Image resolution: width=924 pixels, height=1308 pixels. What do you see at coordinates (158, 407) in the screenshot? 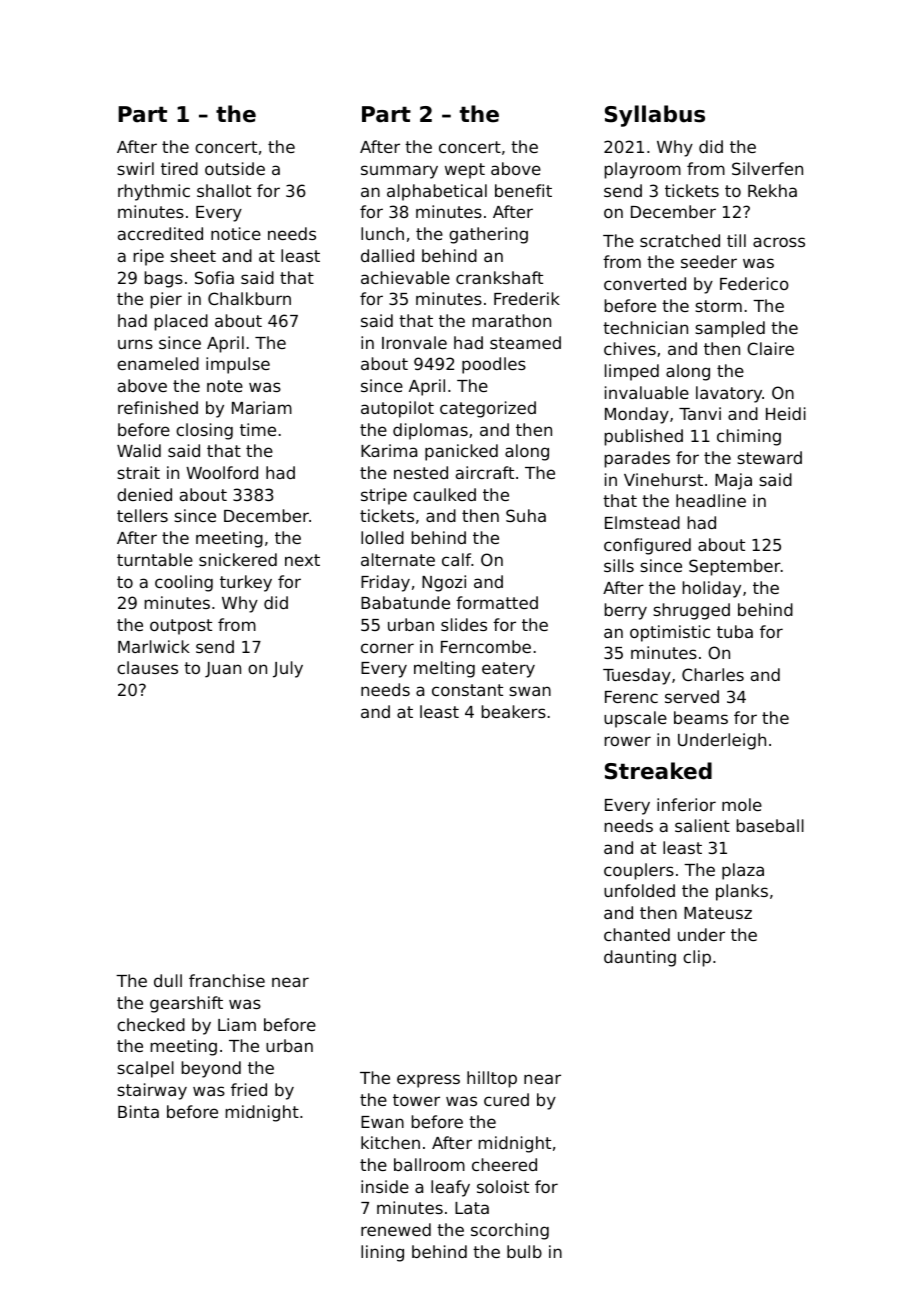
I see `refinished` at bounding box center [158, 407].
